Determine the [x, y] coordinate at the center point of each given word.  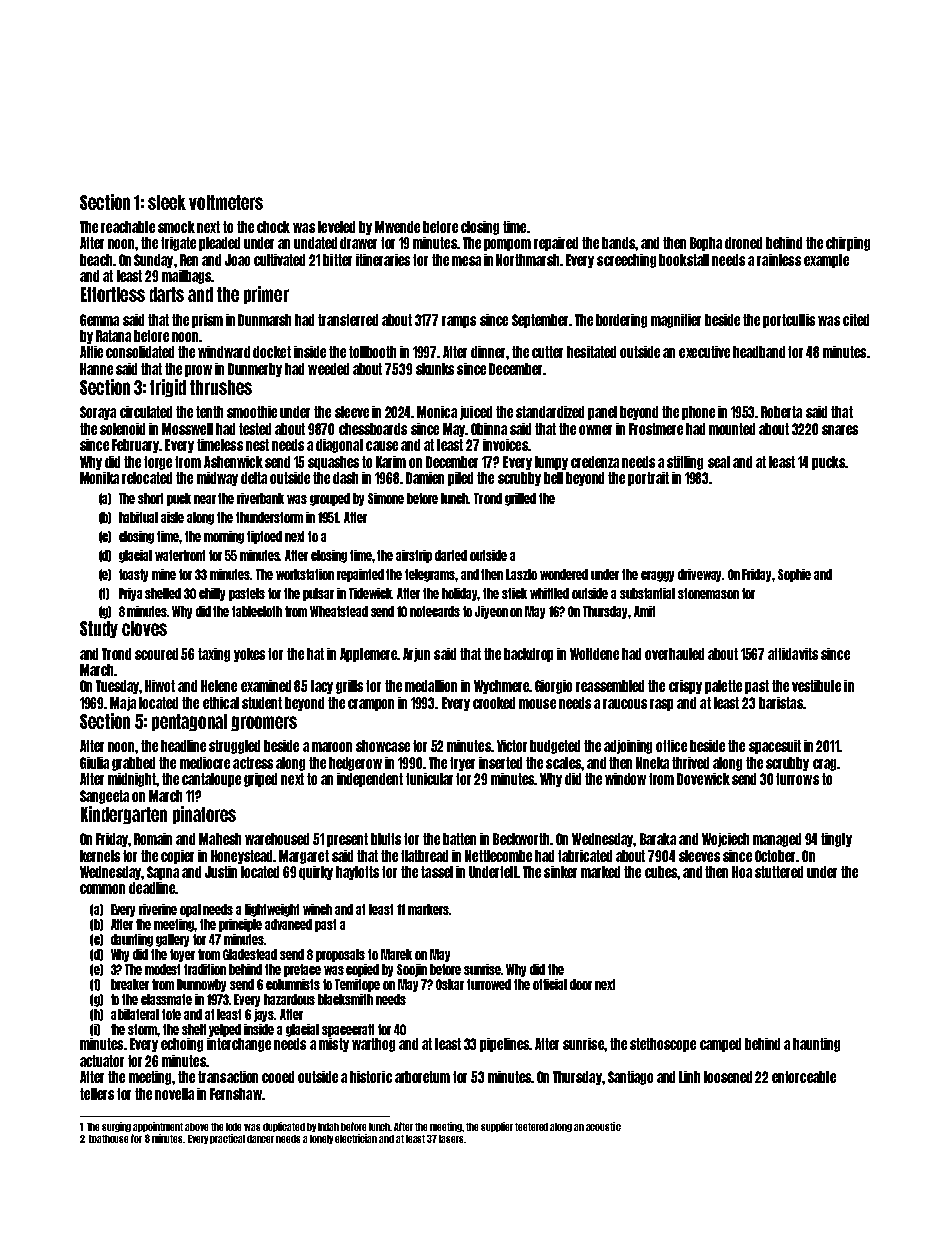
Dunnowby [201, 985]
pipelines [505, 1045]
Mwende [397, 227]
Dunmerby [255, 370]
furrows [797, 779]
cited [856, 320]
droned [743, 243]
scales [563, 763]
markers [428, 909]
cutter [547, 352]
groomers [264, 723]
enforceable [804, 1077]
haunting [816, 1045]
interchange [239, 1045]
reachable [128, 227]
